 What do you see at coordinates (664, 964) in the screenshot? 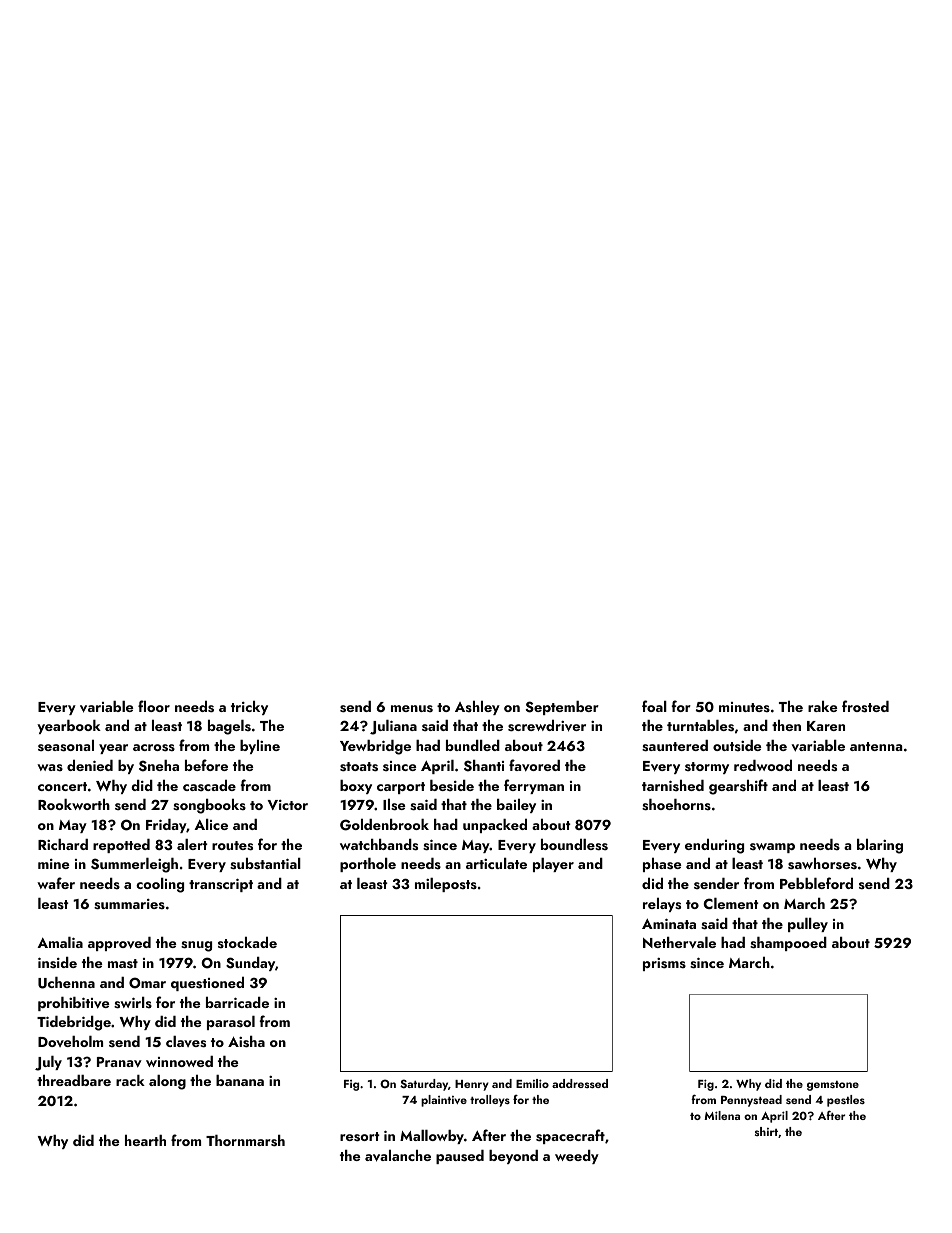
I see `prisms` at bounding box center [664, 964].
